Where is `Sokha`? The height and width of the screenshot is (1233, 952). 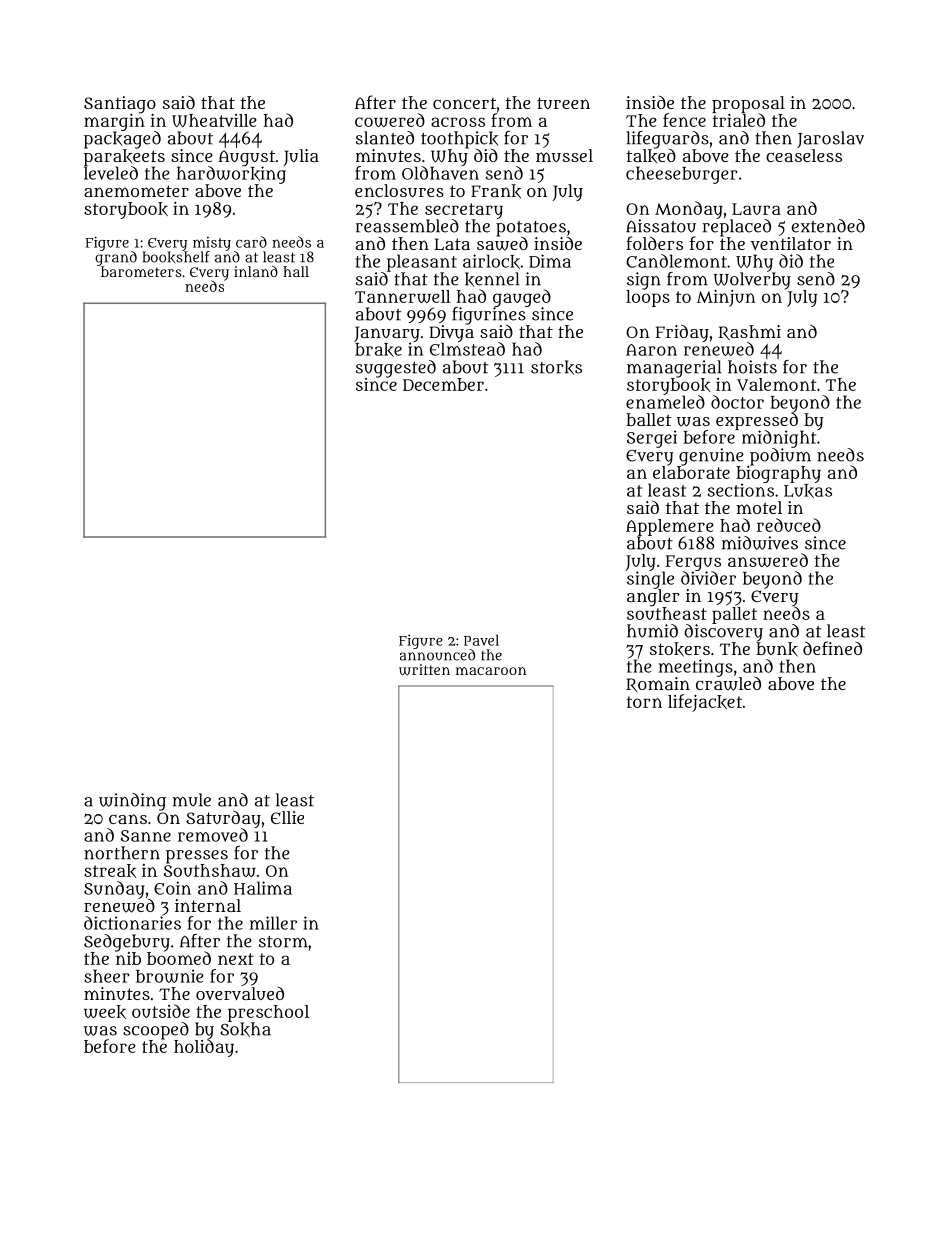
Sokha is located at coordinates (245, 1029).
